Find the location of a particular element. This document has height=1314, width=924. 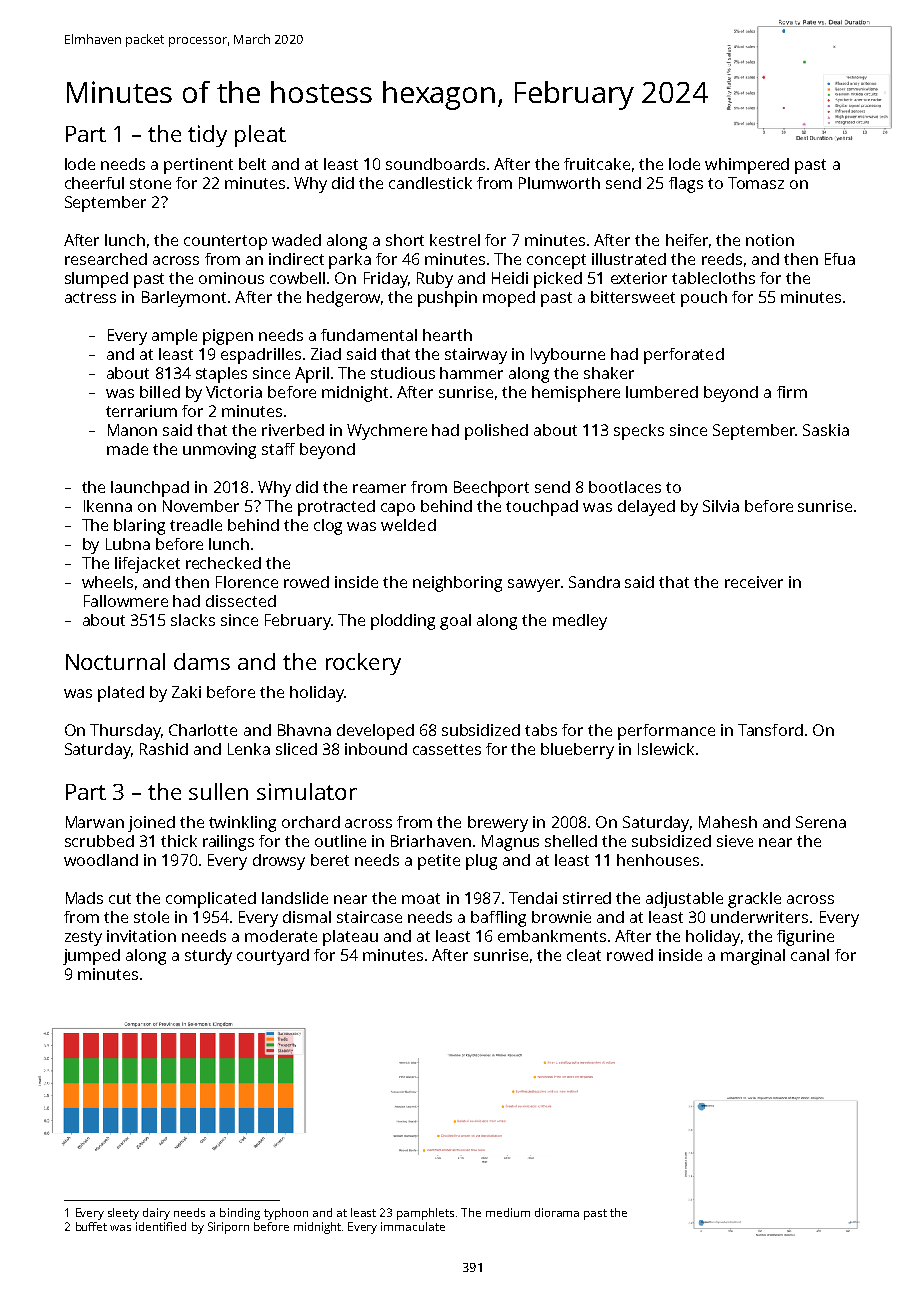

immaculate is located at coordinates (413, 1226).
